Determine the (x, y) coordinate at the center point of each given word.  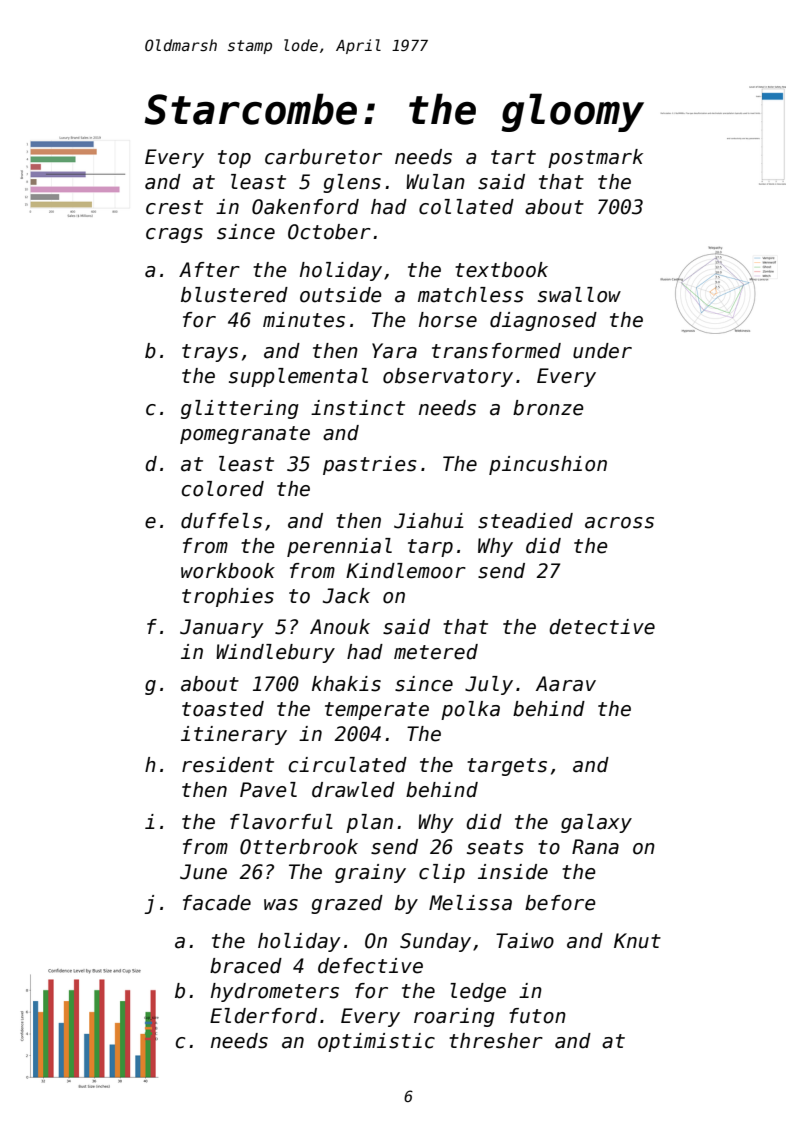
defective (370, 966)
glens (352, 183)
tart (513, 157)
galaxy (596, 823)
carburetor (323, 157)
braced (246, 966)
